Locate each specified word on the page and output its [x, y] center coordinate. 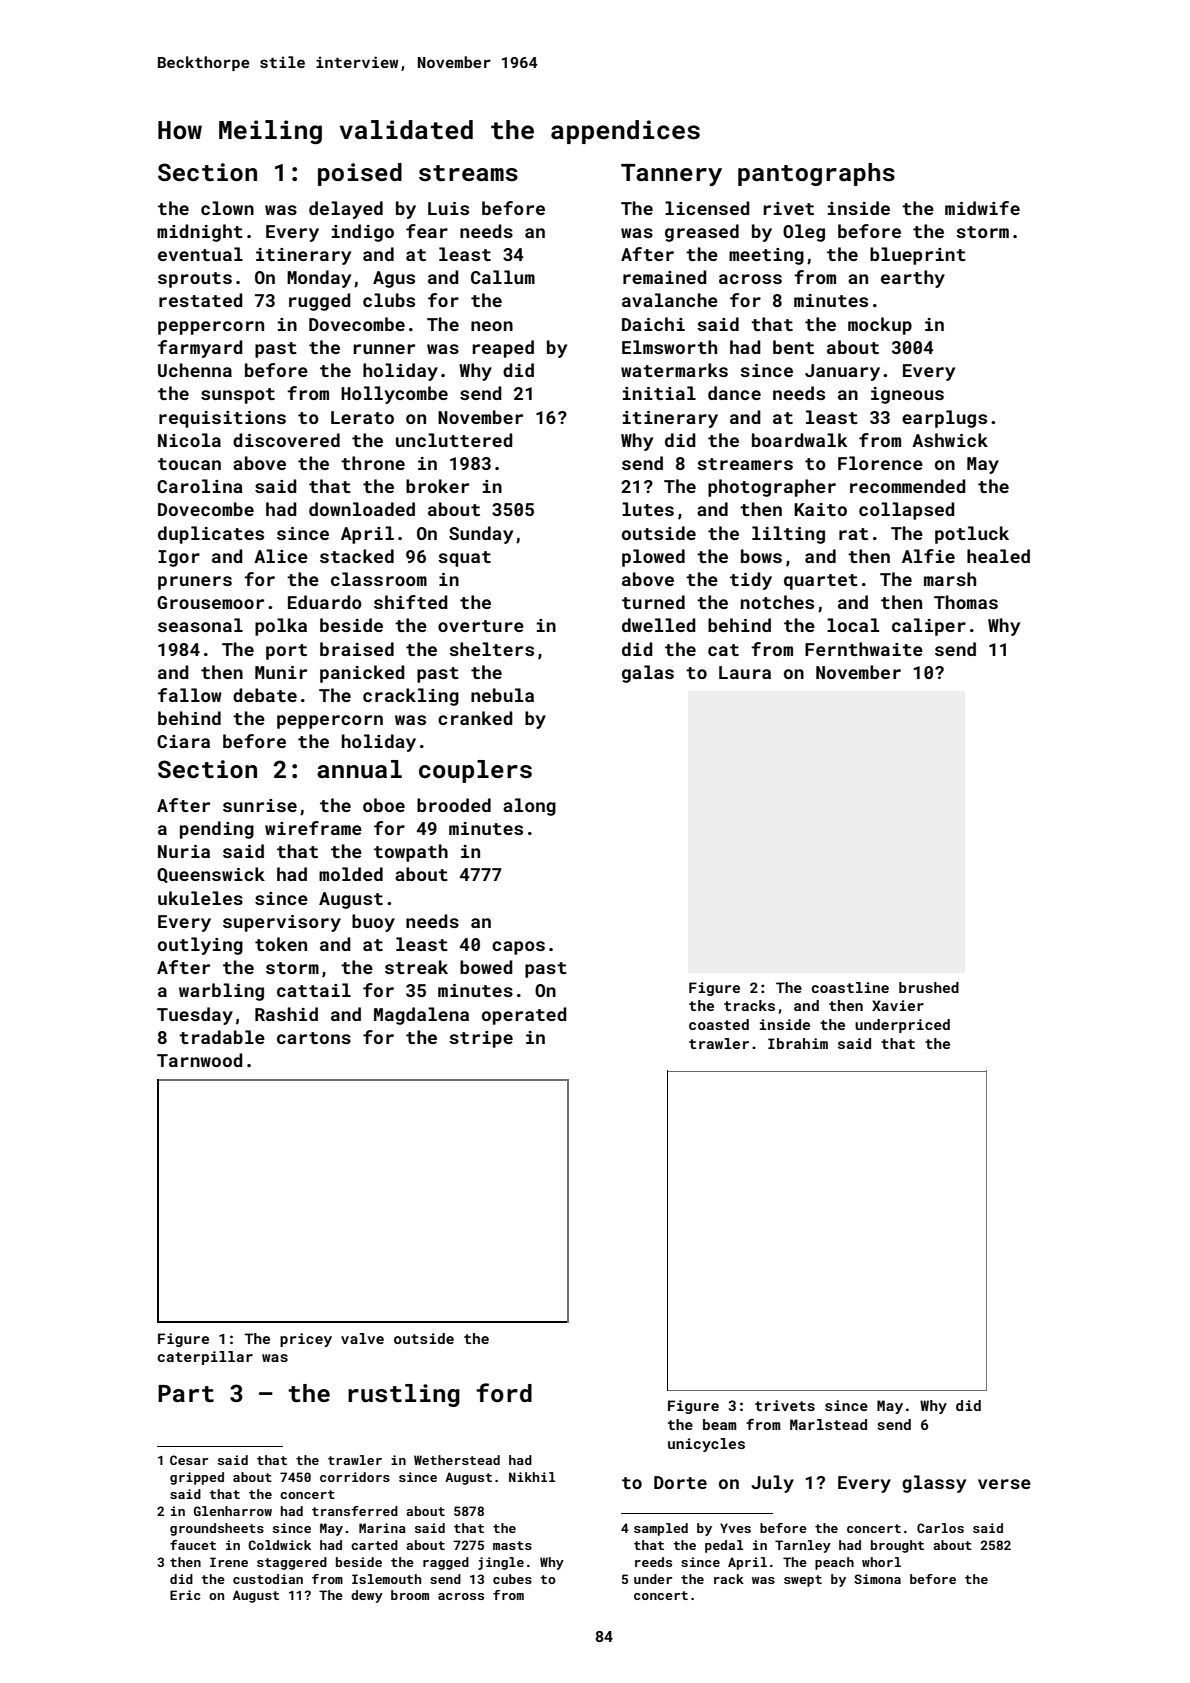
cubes [512, 1579]
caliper [929, 627]
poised [360, 174]
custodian [268, 1579]
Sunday [481, 535]
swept [803, 1581]
